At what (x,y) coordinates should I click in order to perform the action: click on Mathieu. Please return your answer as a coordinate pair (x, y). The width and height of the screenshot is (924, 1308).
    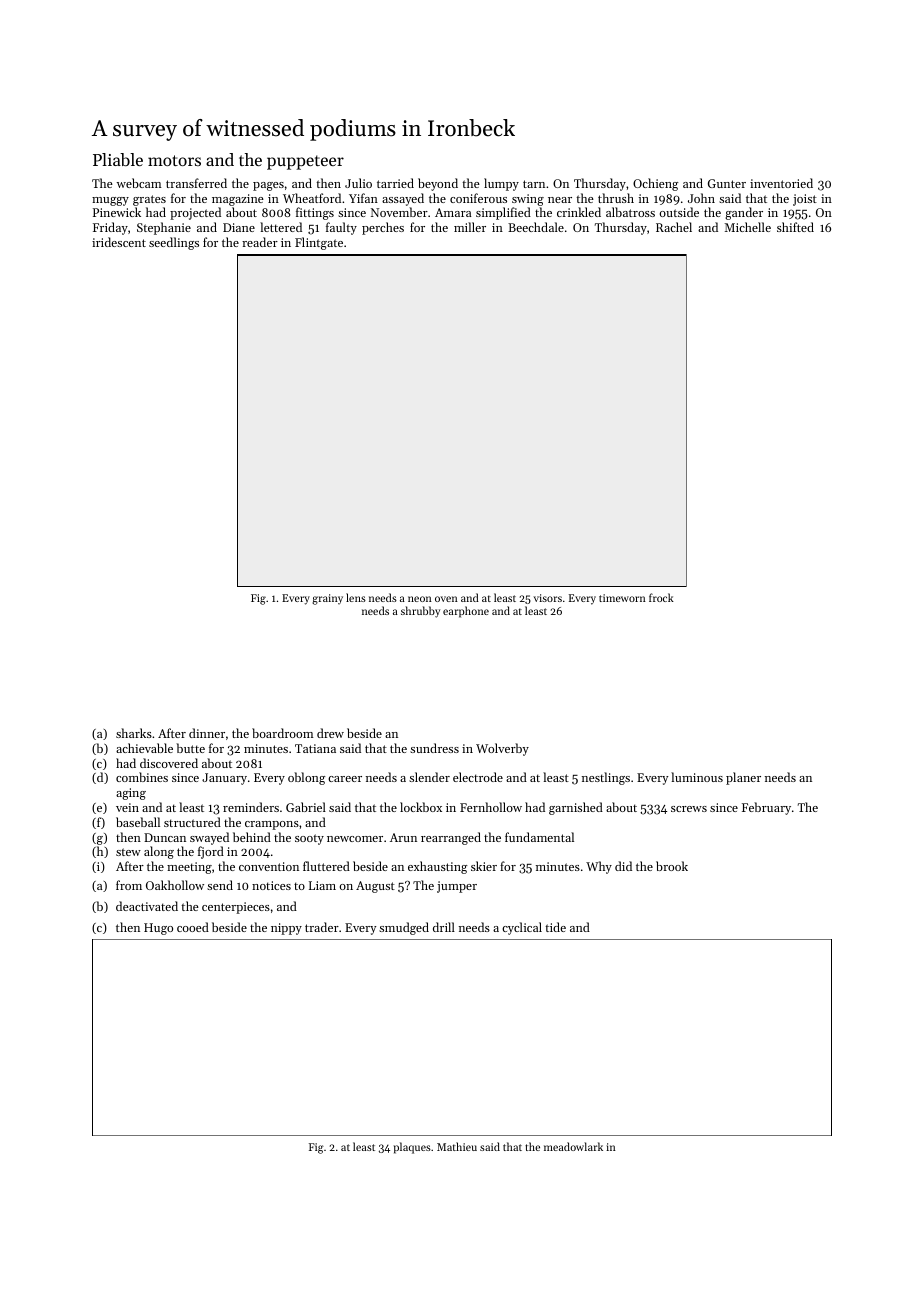
    Looking at the image, I should click on (457, 1146).
